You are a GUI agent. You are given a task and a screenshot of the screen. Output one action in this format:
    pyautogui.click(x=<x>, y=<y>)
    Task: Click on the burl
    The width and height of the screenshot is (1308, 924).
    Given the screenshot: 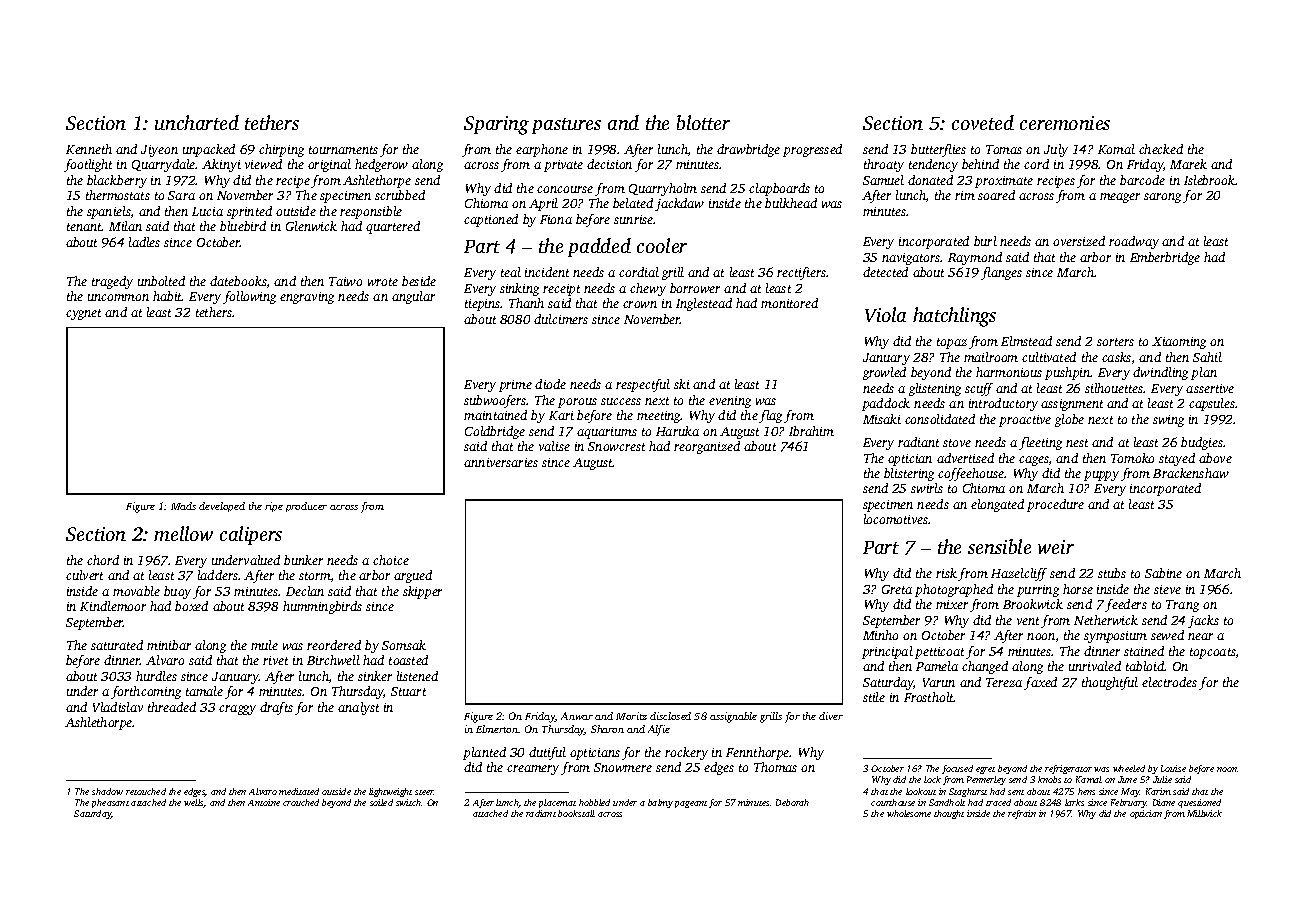 What is the action you would take?
    pyautogui.click(x=985, y=241)
